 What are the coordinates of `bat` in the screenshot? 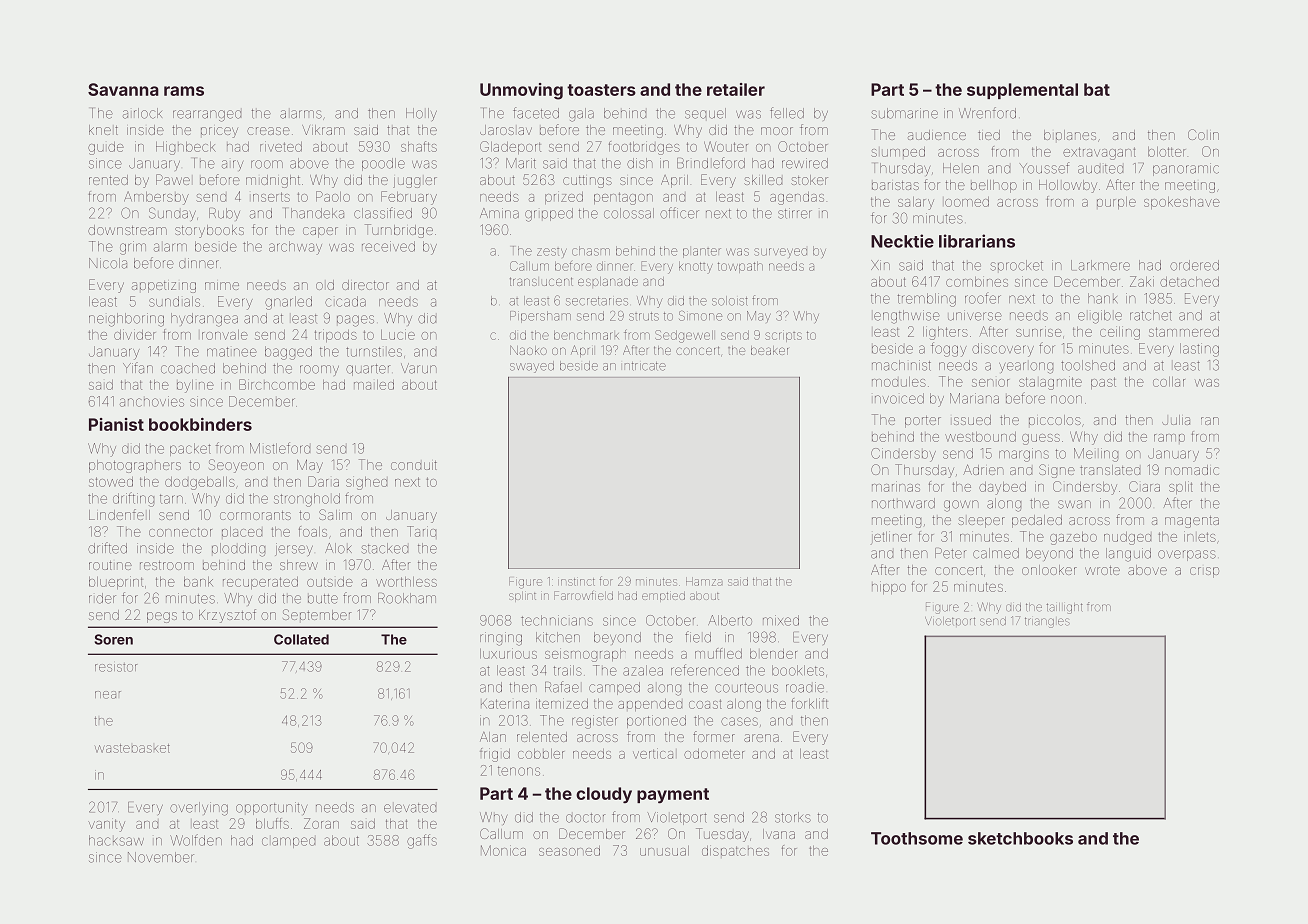 It's located at (1097, 89).
